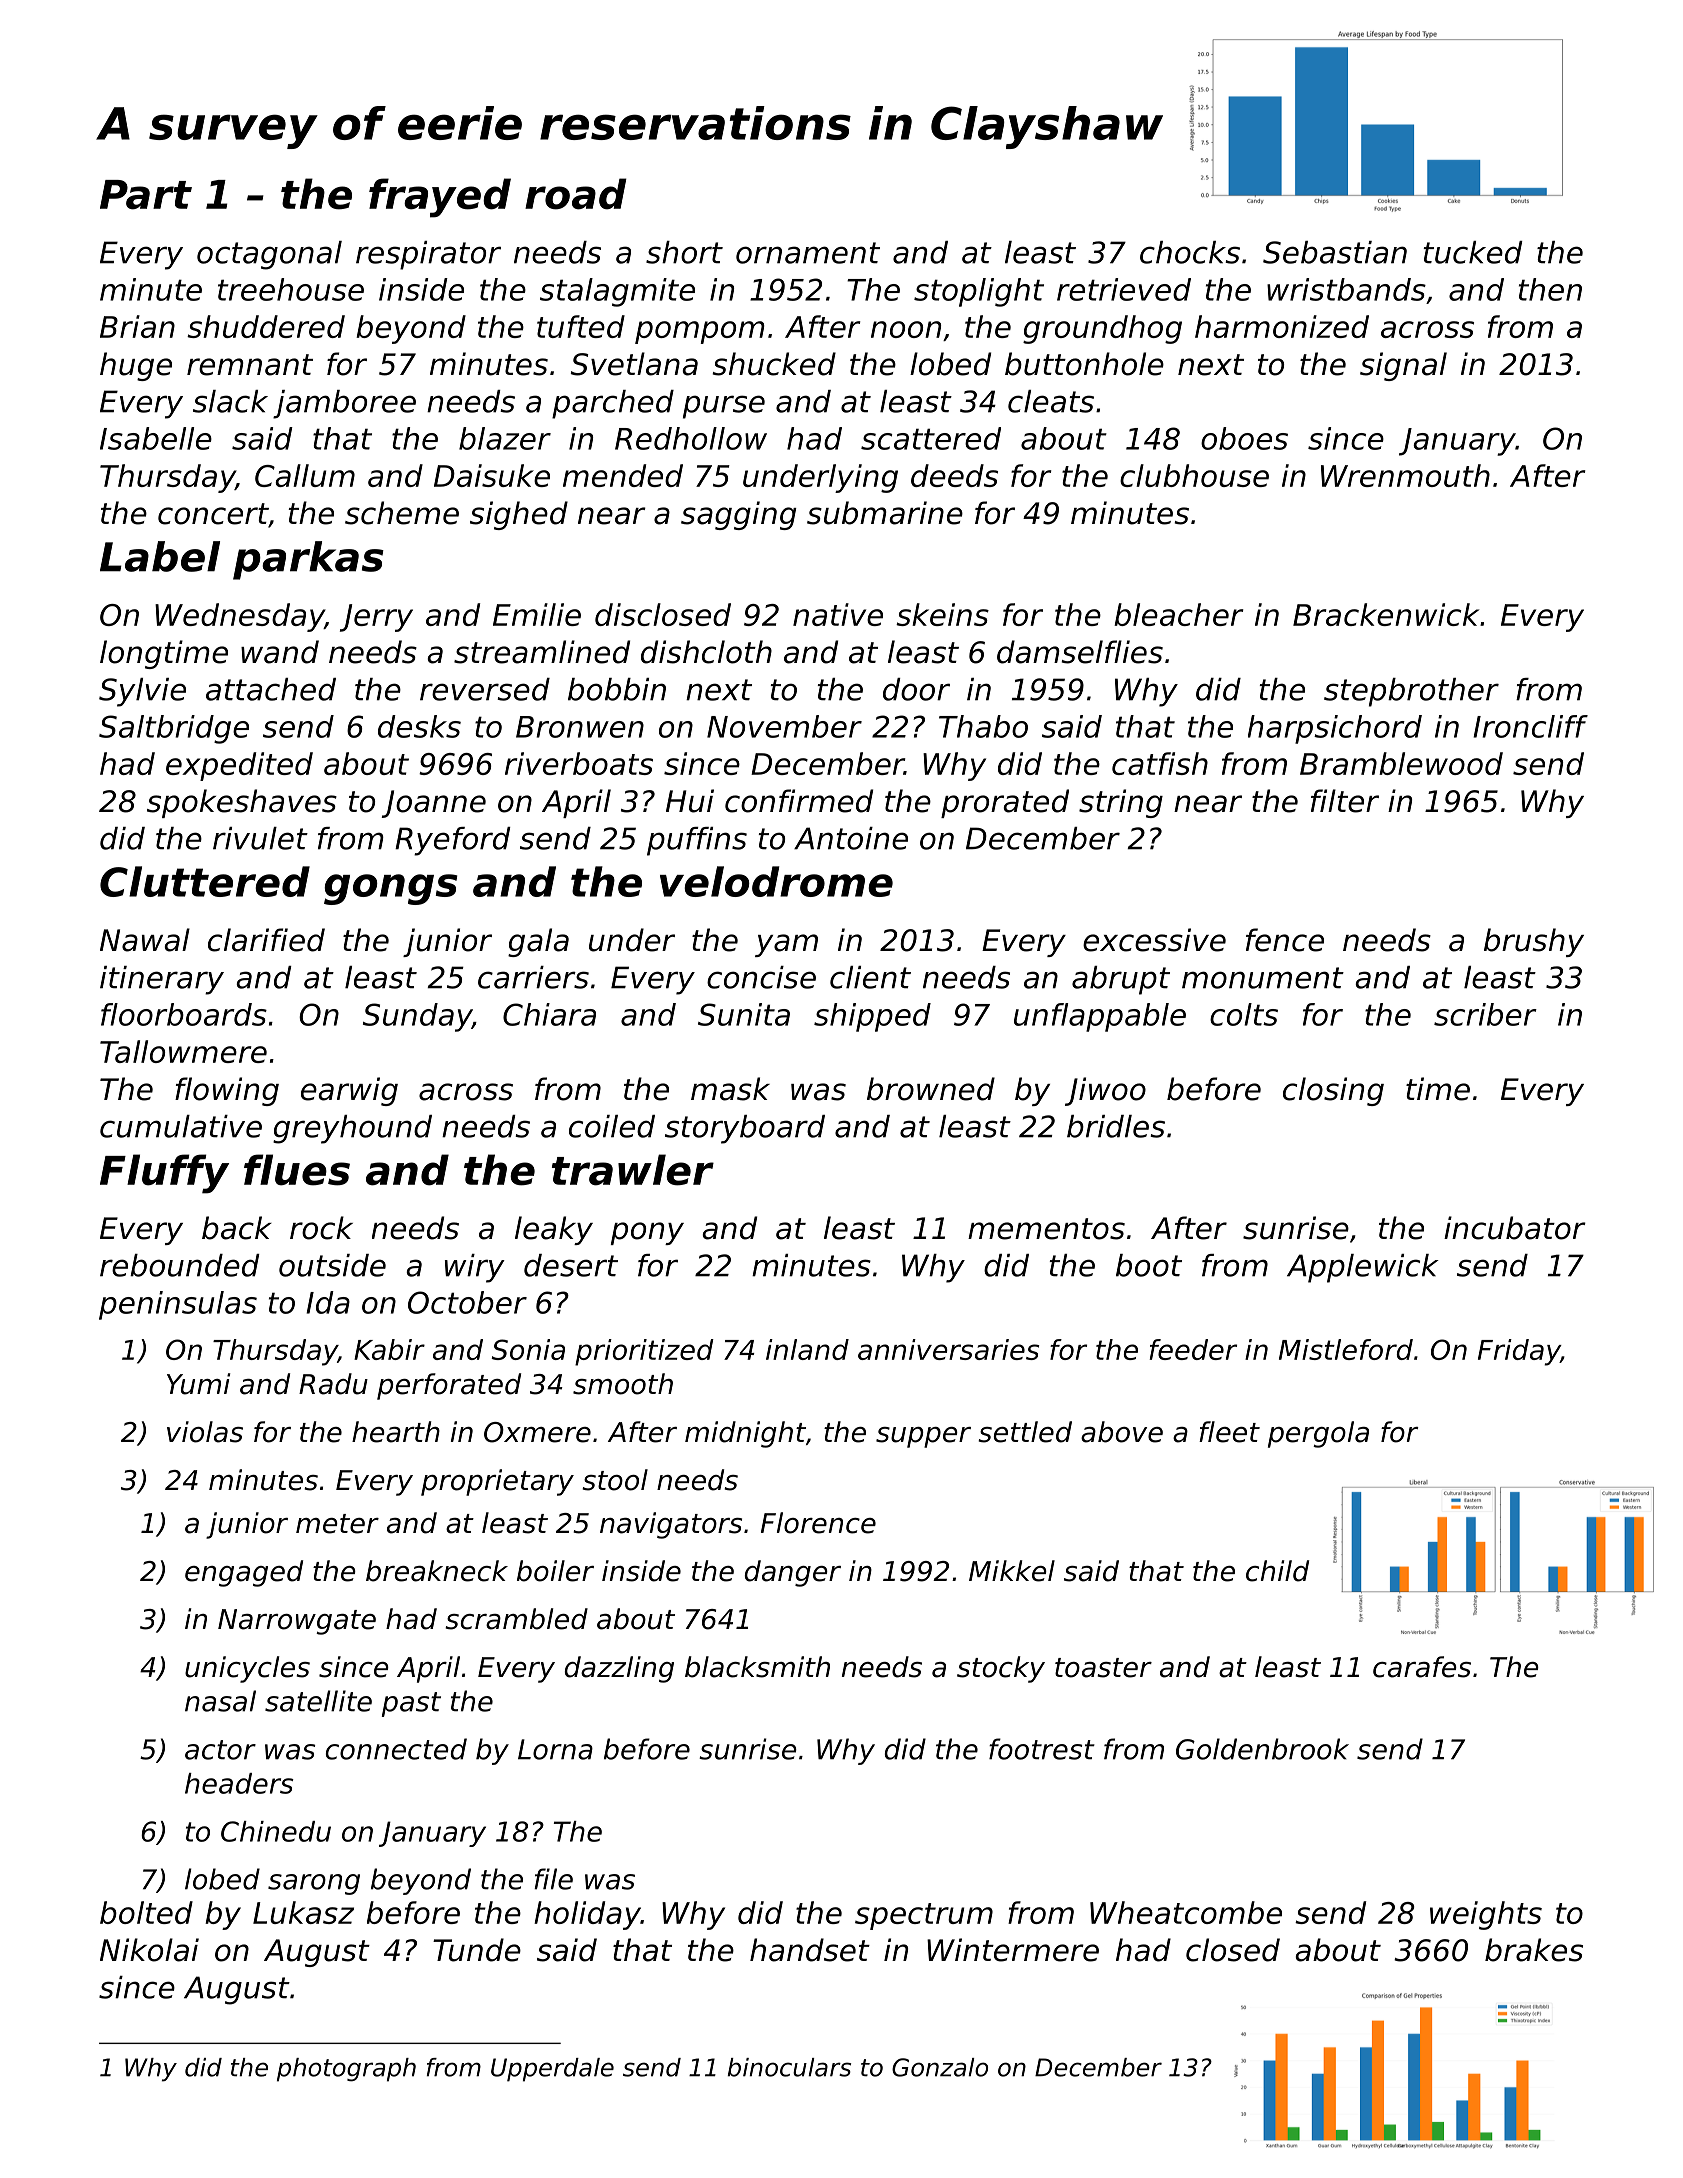  What do you see at coordinates (440, 198) in the document?
I see `frayed` at bounding box center [440, 198].
